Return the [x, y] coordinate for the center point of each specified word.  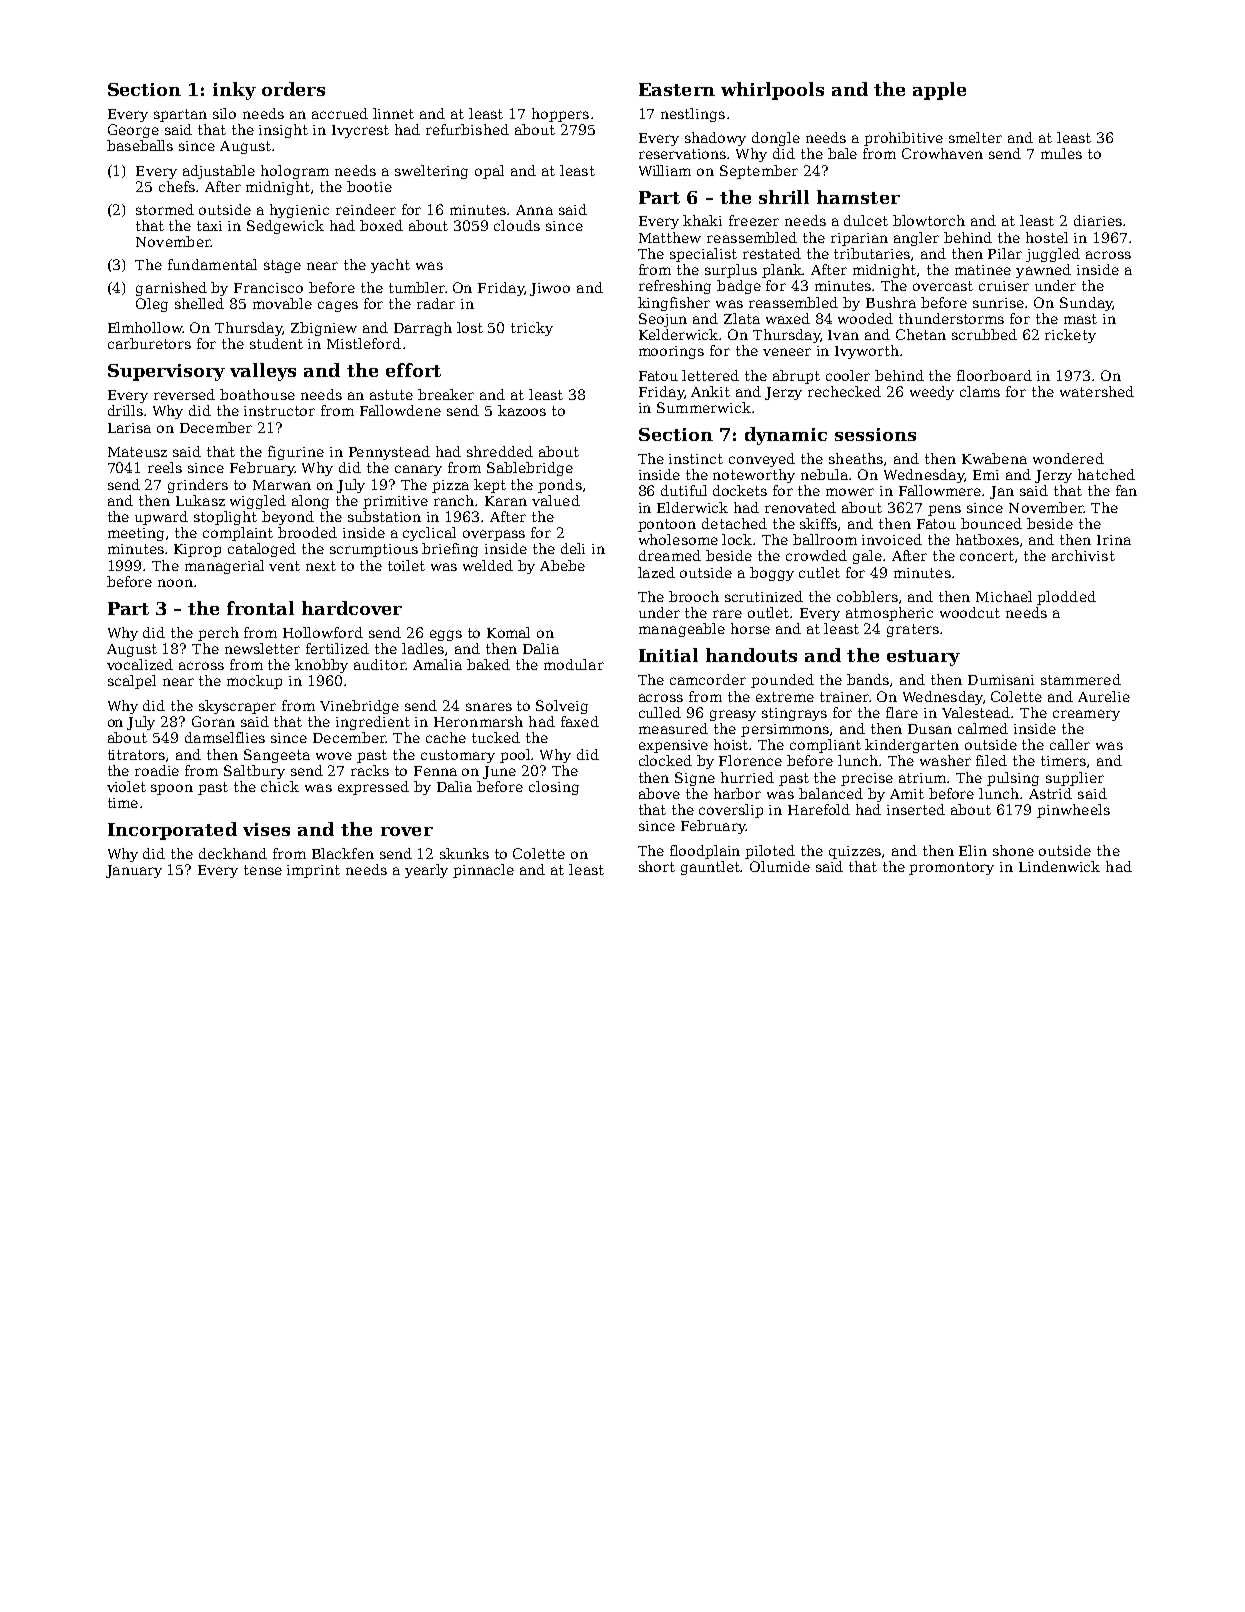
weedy [932, 393]
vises [266, 829]
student [276, 343]
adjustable [219, 172]
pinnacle [483, 871]
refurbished [467, 129]
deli [573, 548]
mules [1061, 153]
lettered [710, 375]
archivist [1083, 555]
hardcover [352, 608]
